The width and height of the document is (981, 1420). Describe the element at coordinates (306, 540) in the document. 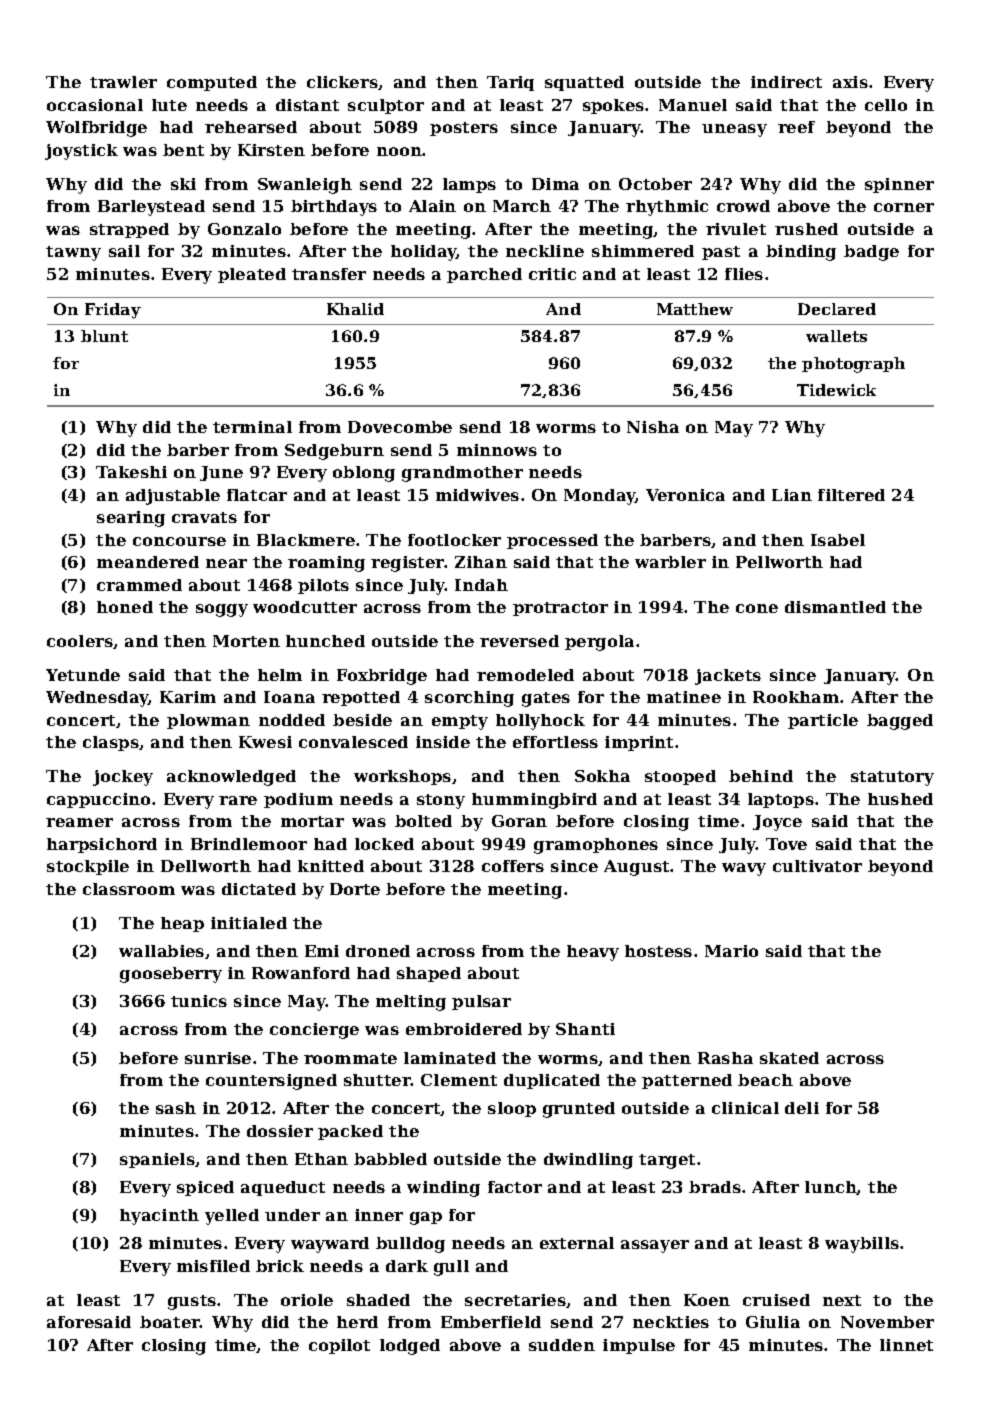

I see `Blackmere` at that location.
